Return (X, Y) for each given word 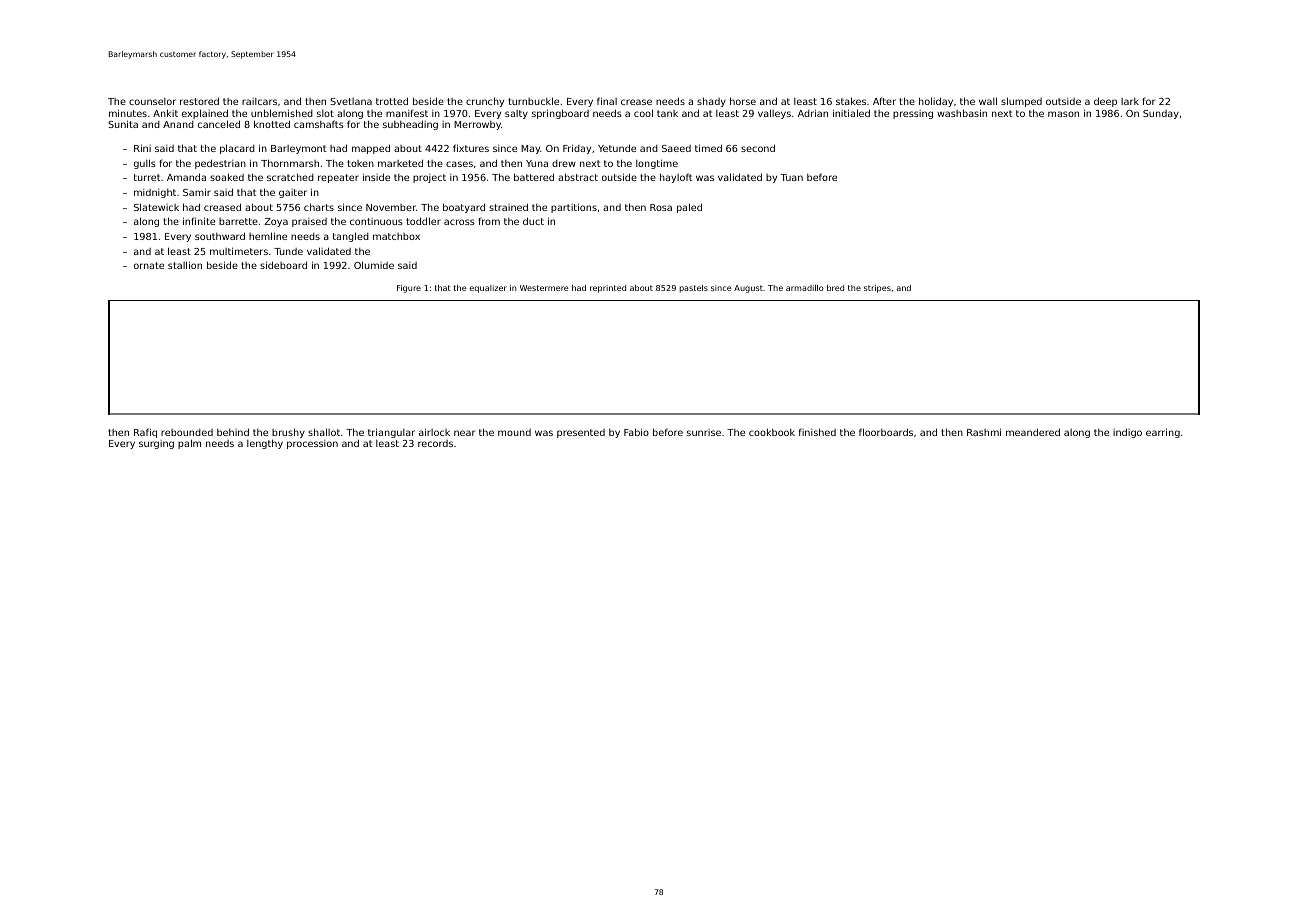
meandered (1033, 432)
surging (156, 444)
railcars (259, 101)
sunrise (704, 432)
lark (1130, 101)
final (607, 101)
